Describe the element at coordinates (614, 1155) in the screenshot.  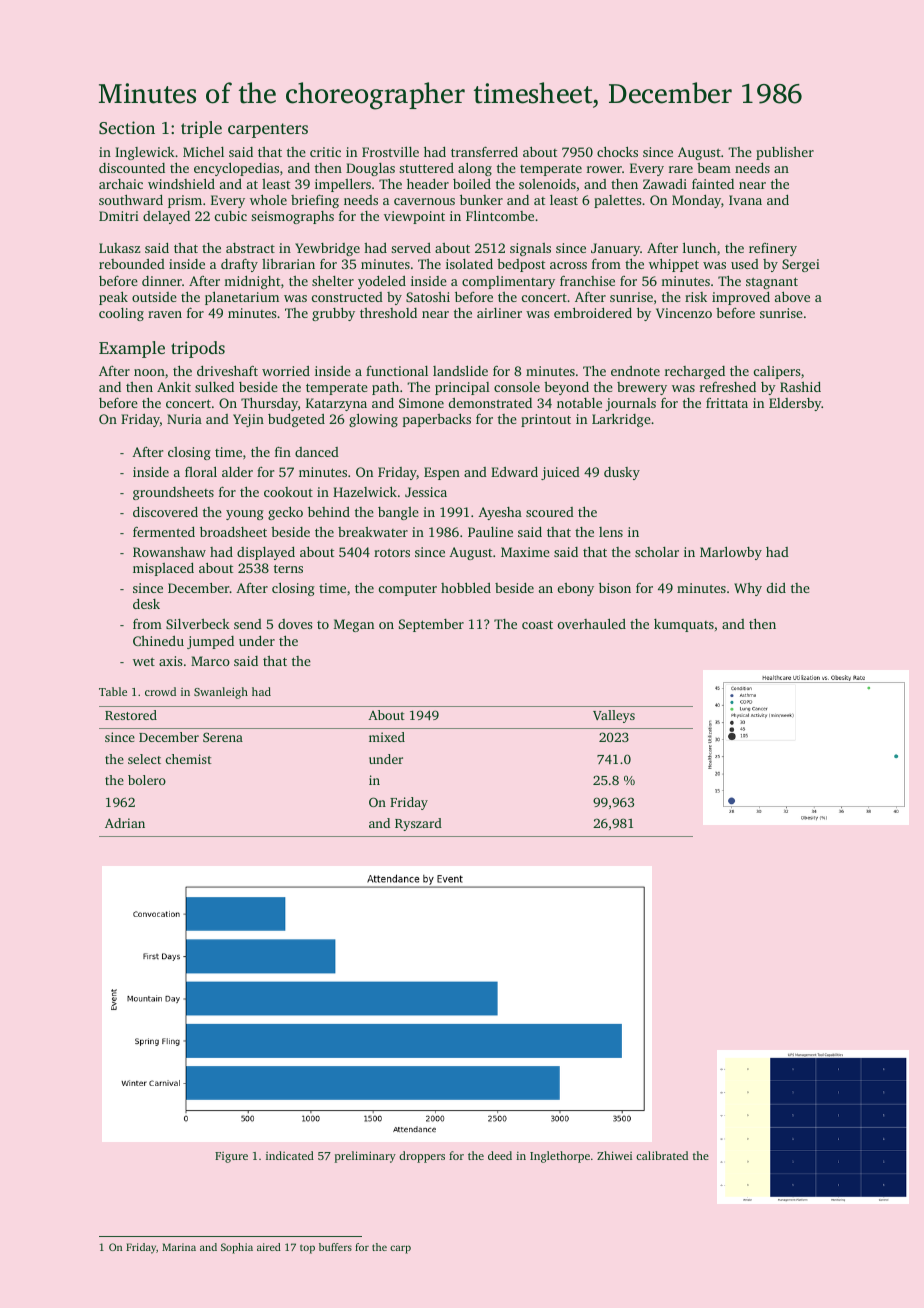
I see `Zhiwei` at that location.
